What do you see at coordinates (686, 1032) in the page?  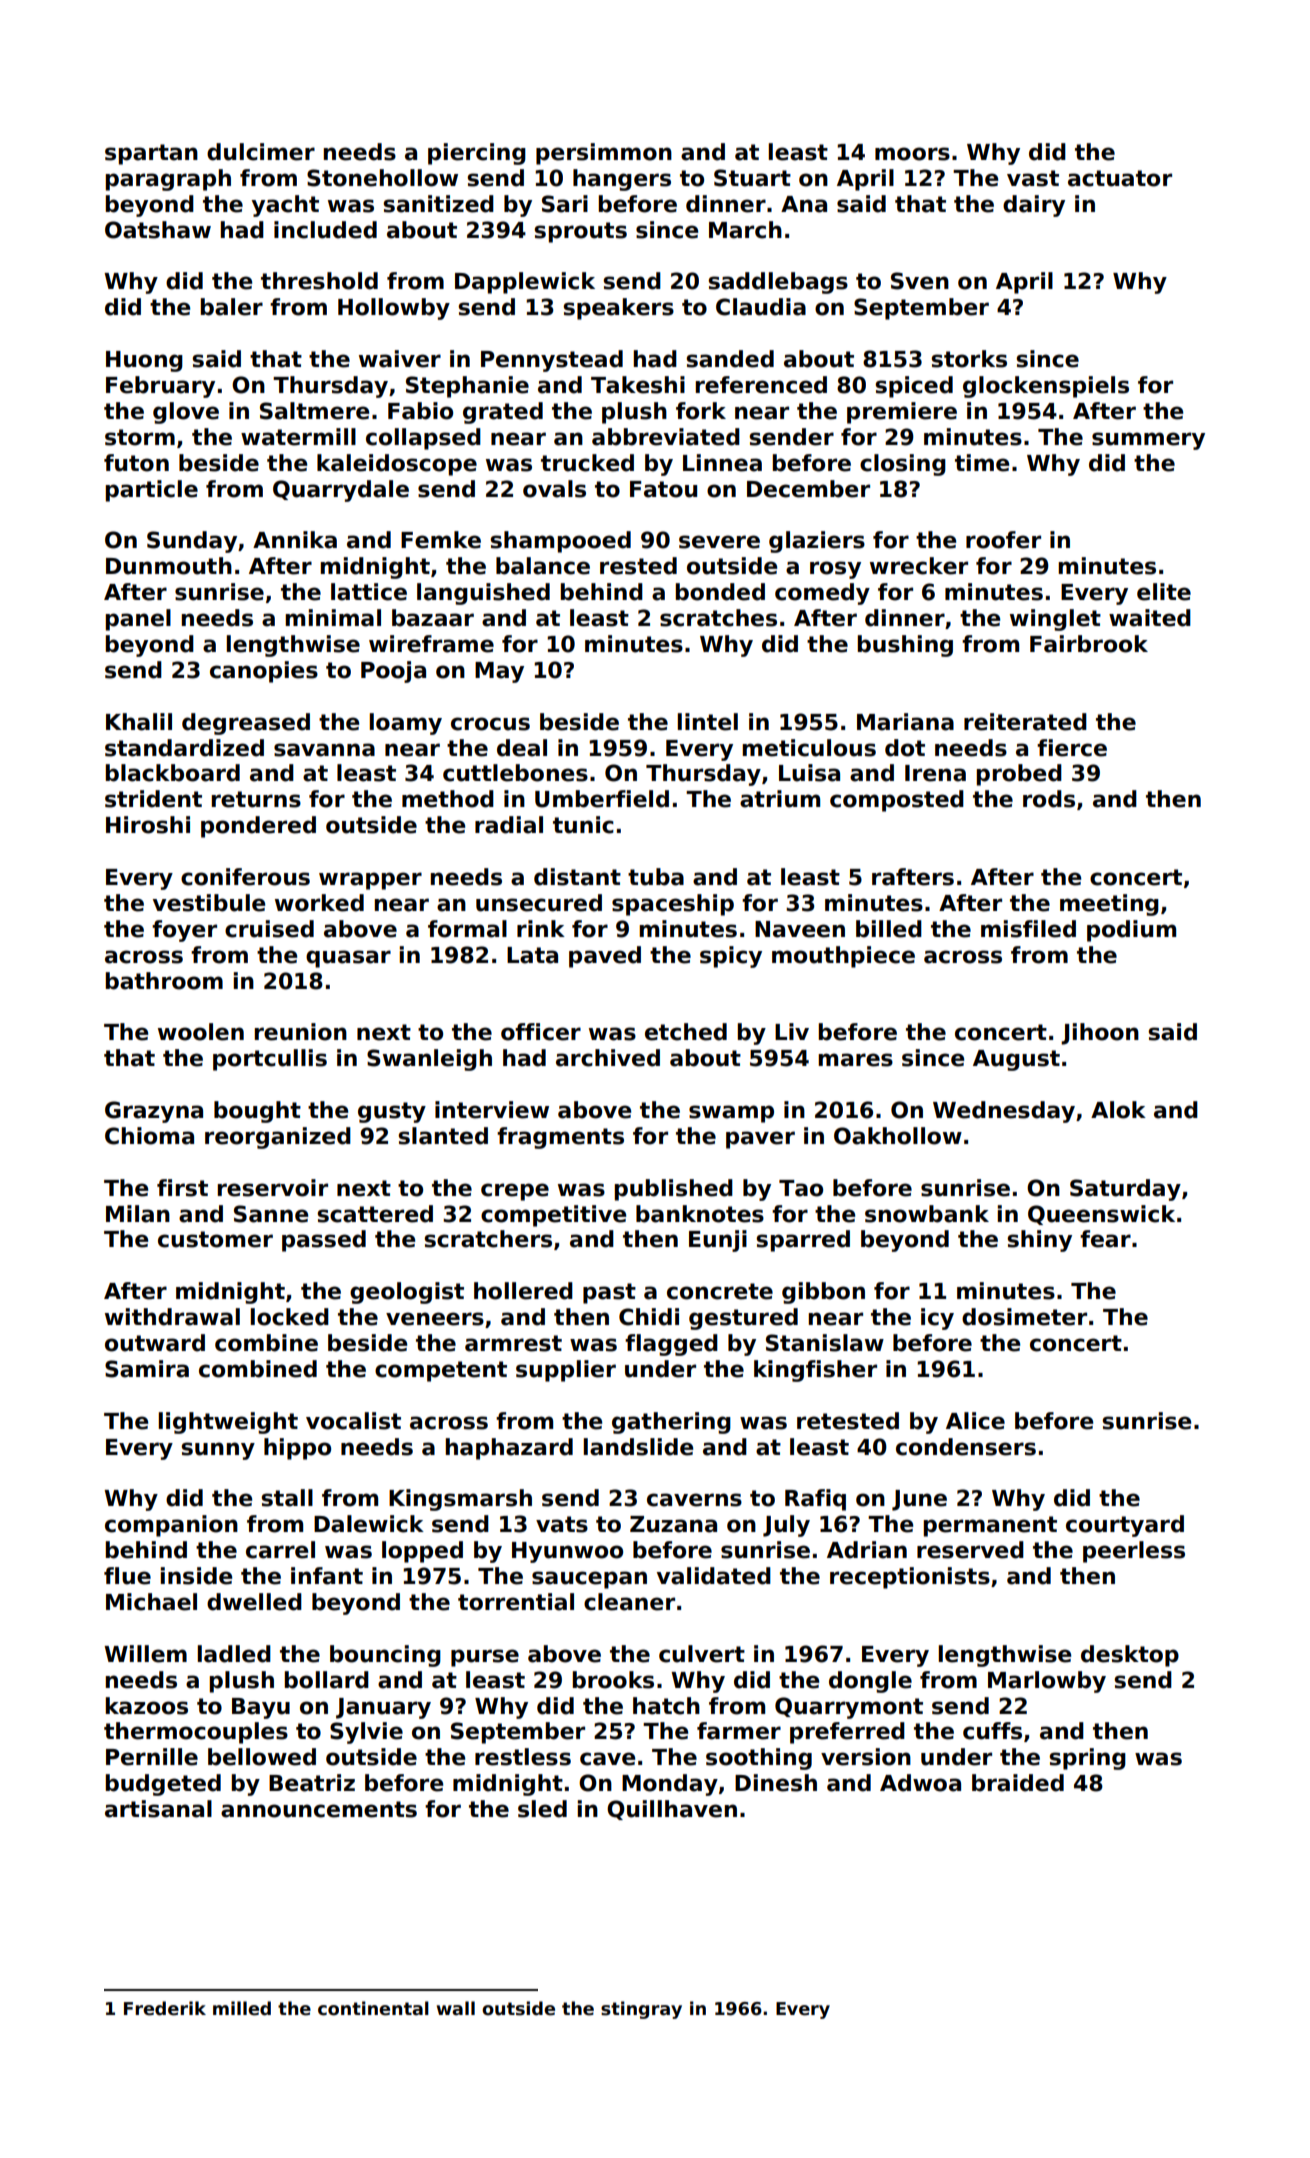 I see `etched` at bounding box center [686, 1032].
